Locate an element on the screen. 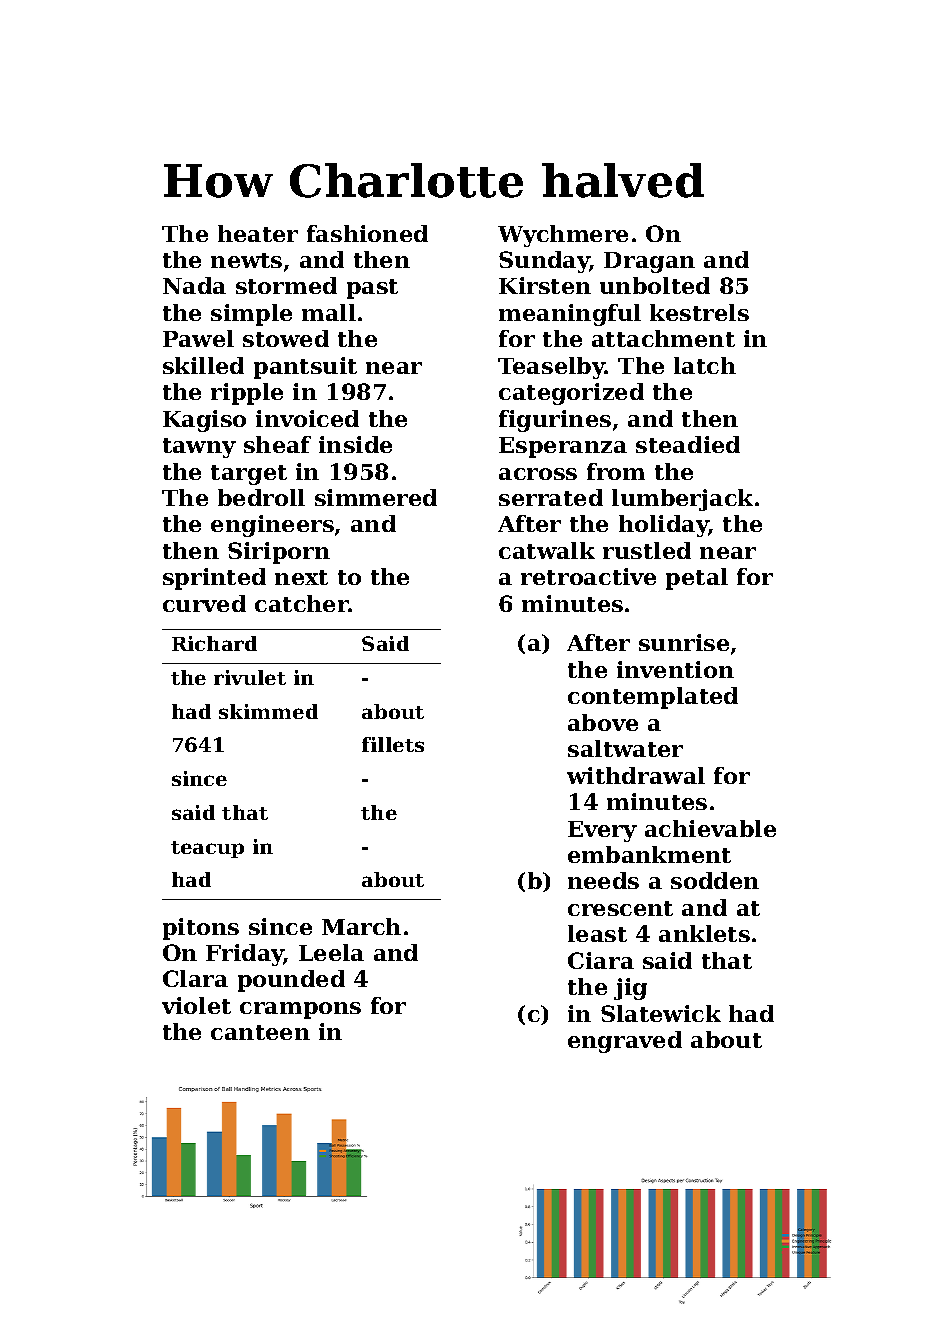  above is located at coordinates (603, 722).
